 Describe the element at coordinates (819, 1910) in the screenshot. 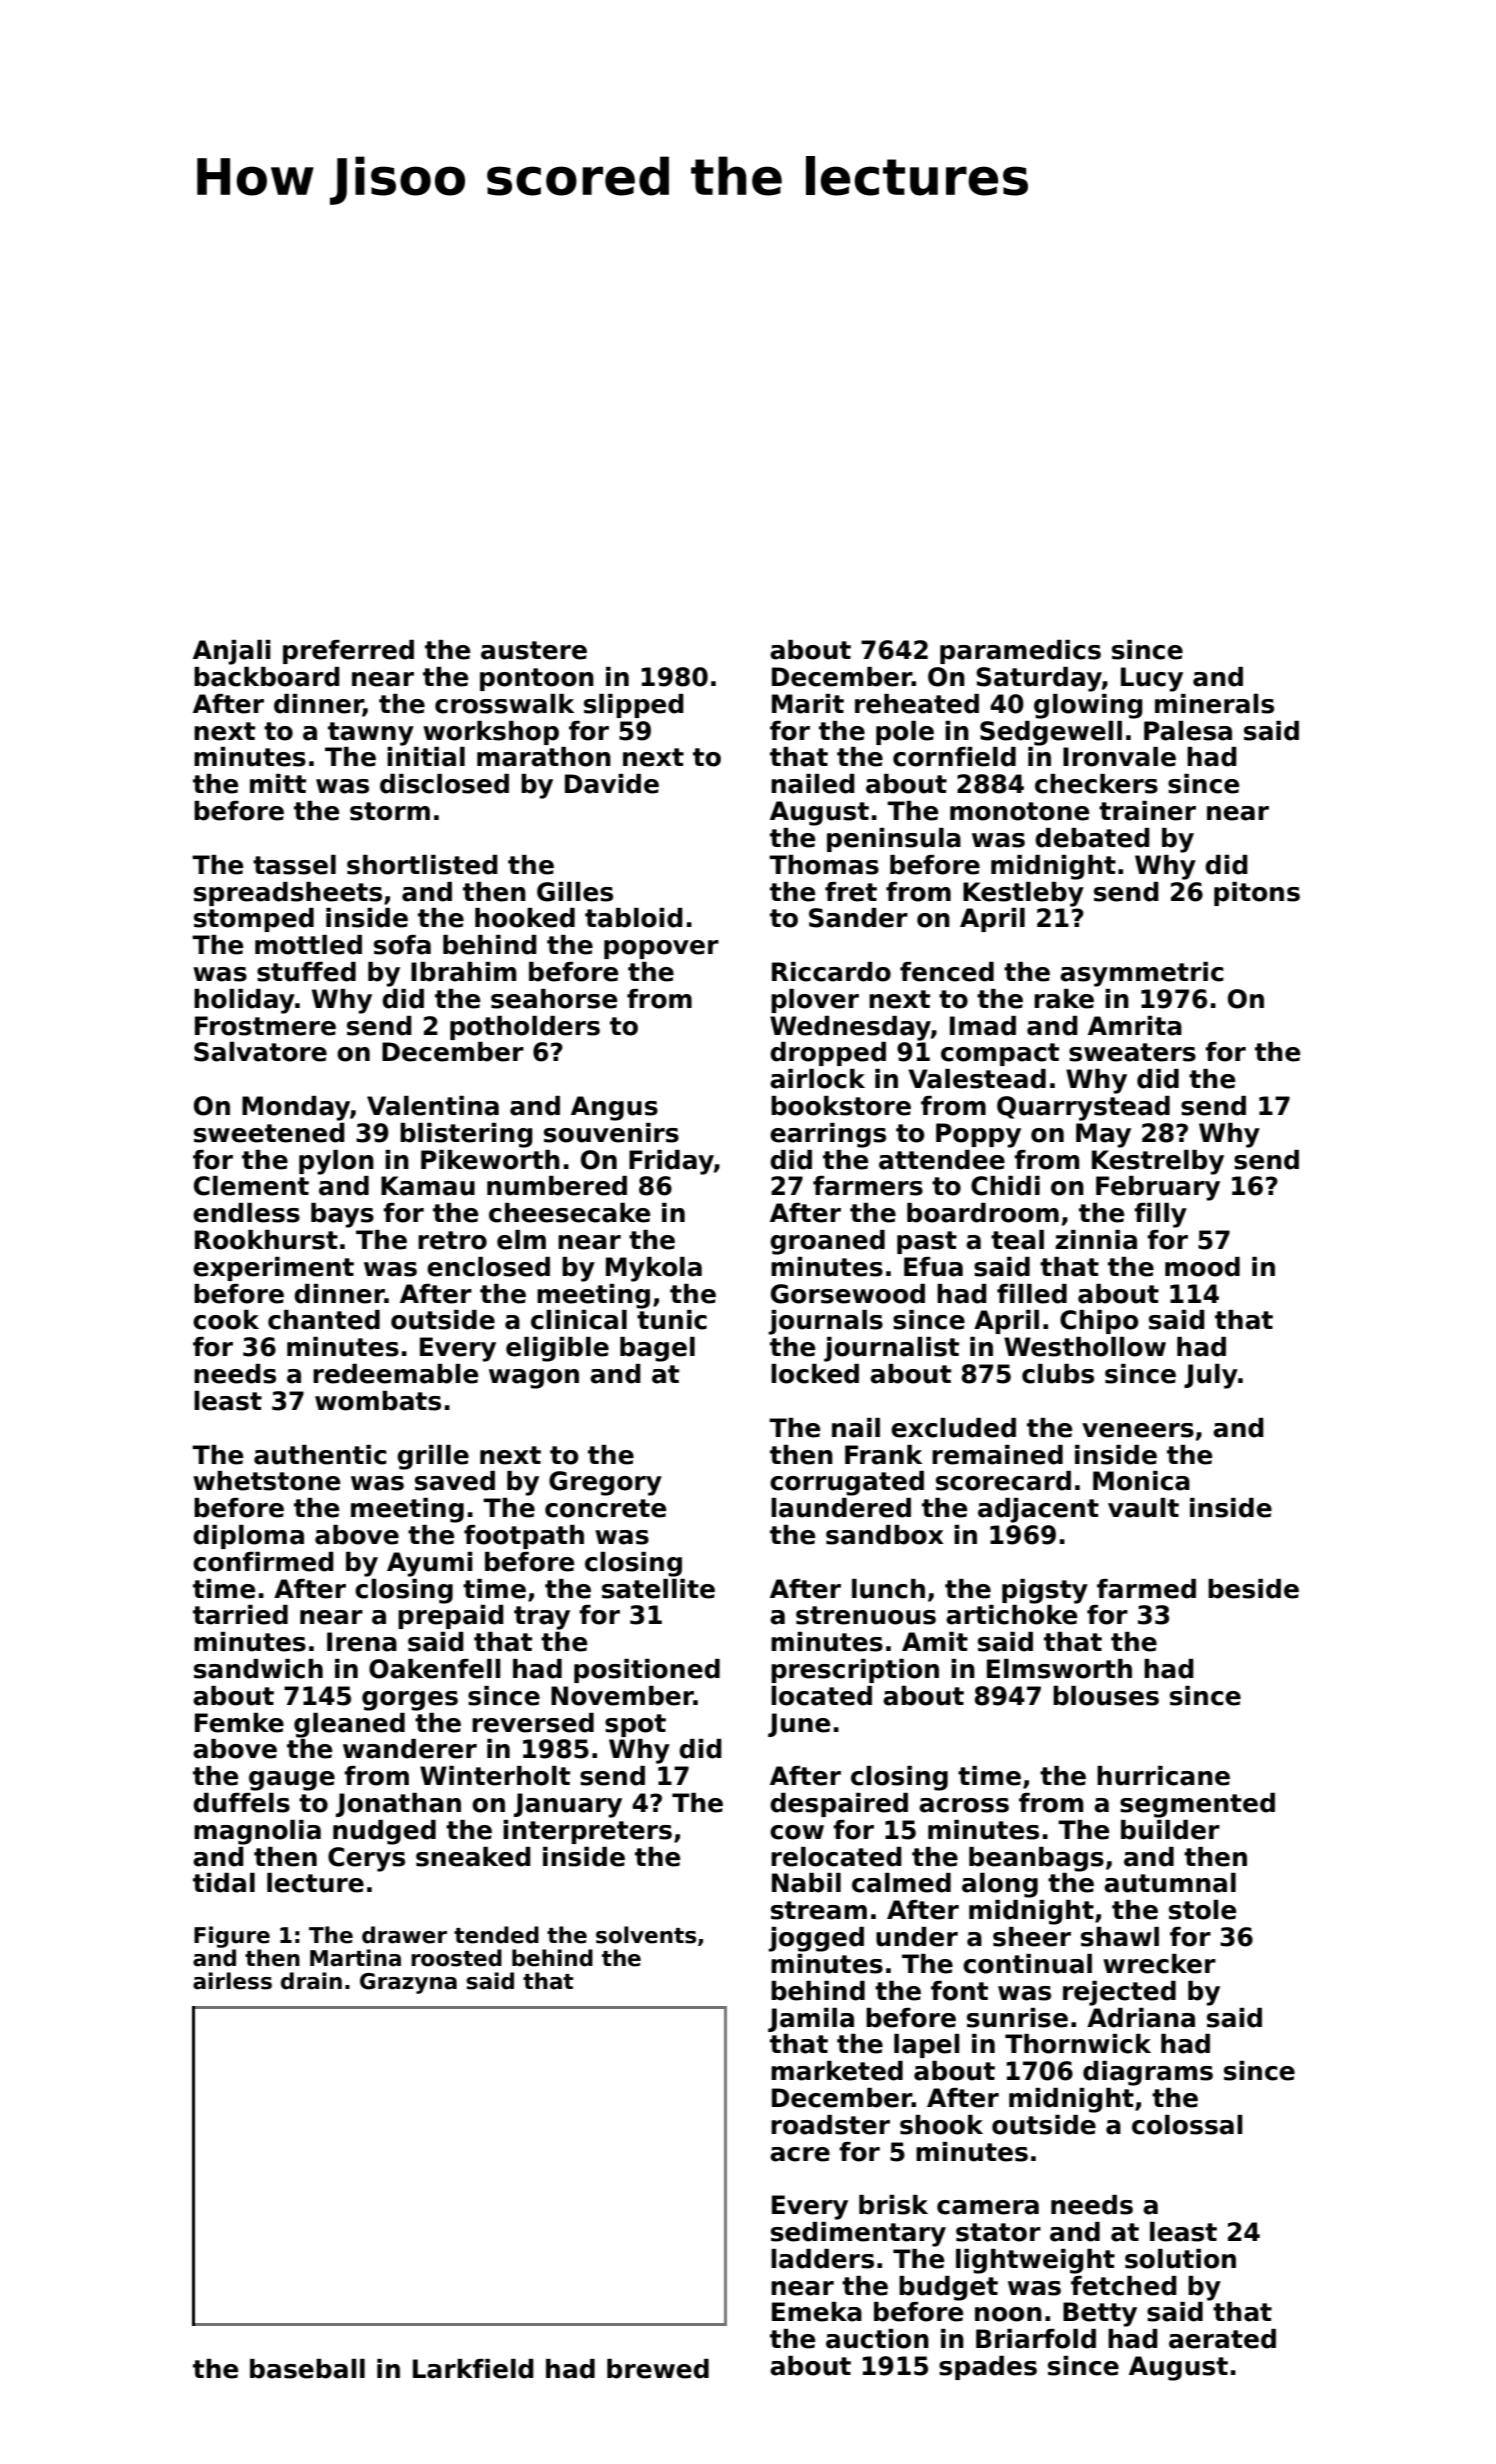

I see `stream` at that location.
